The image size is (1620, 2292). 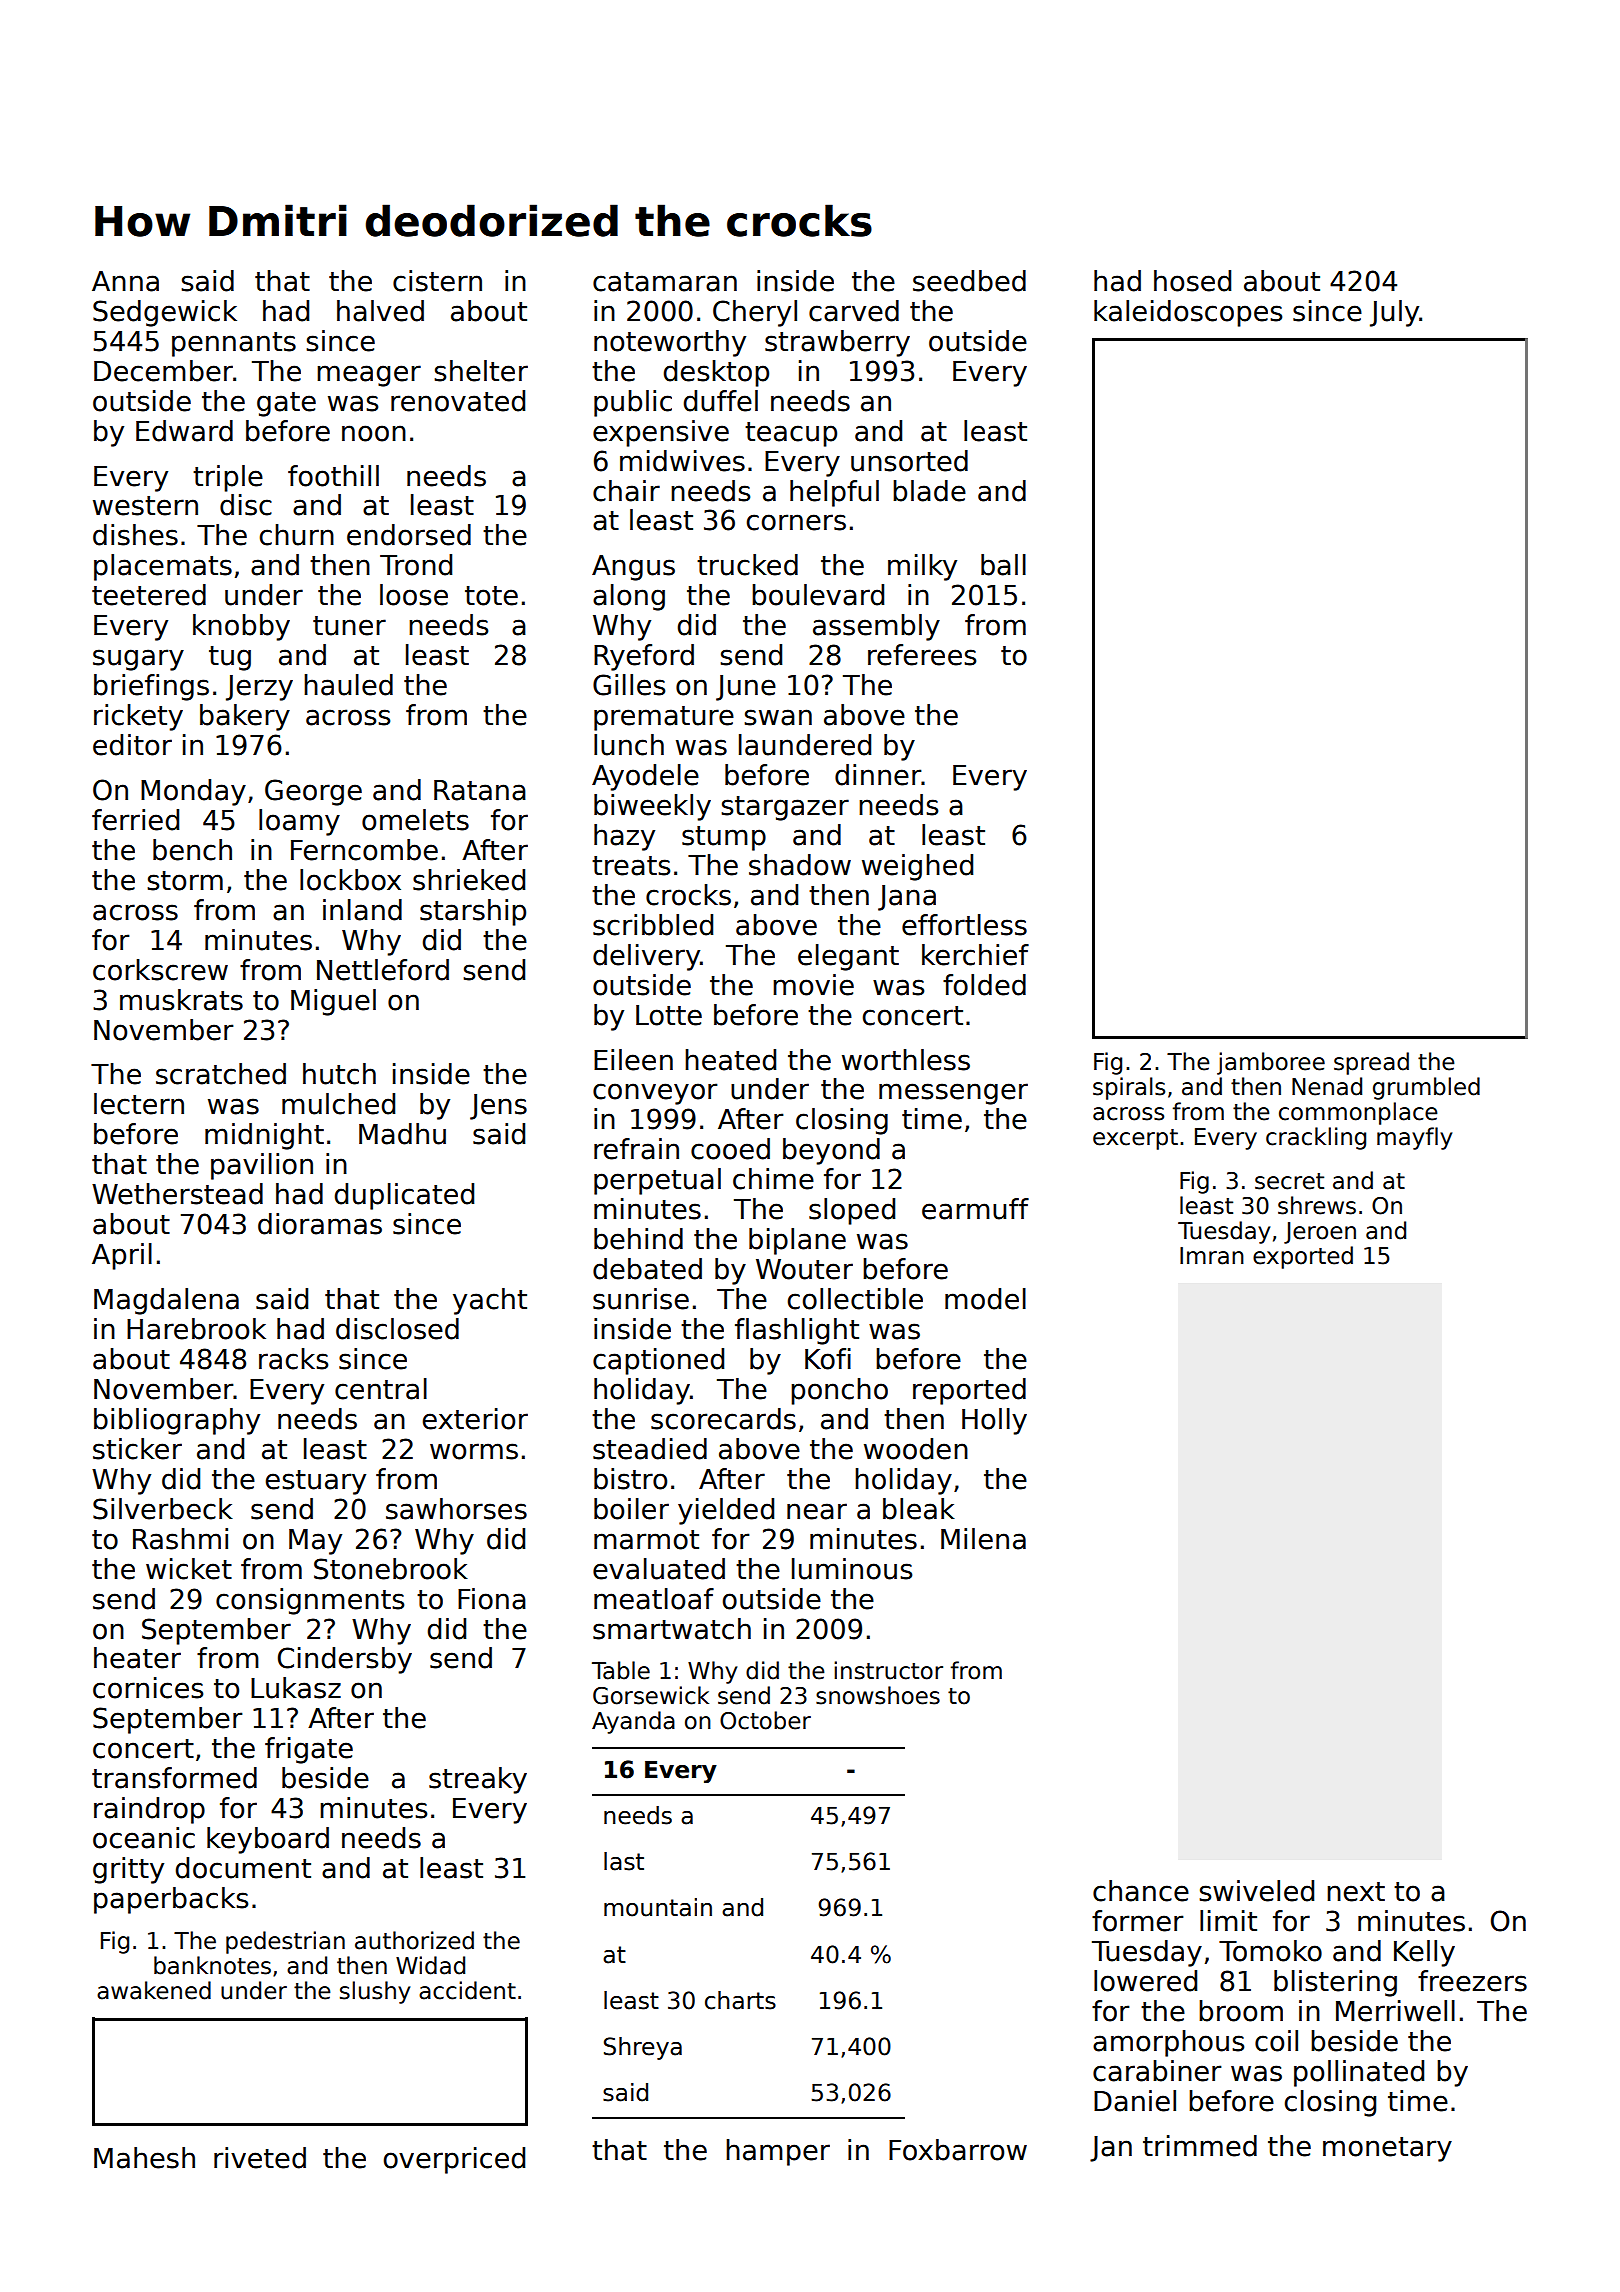 What do you see at coordinates (964, 925) in the screenshot?
I see `effortless` at bounding box center [964, 925].
